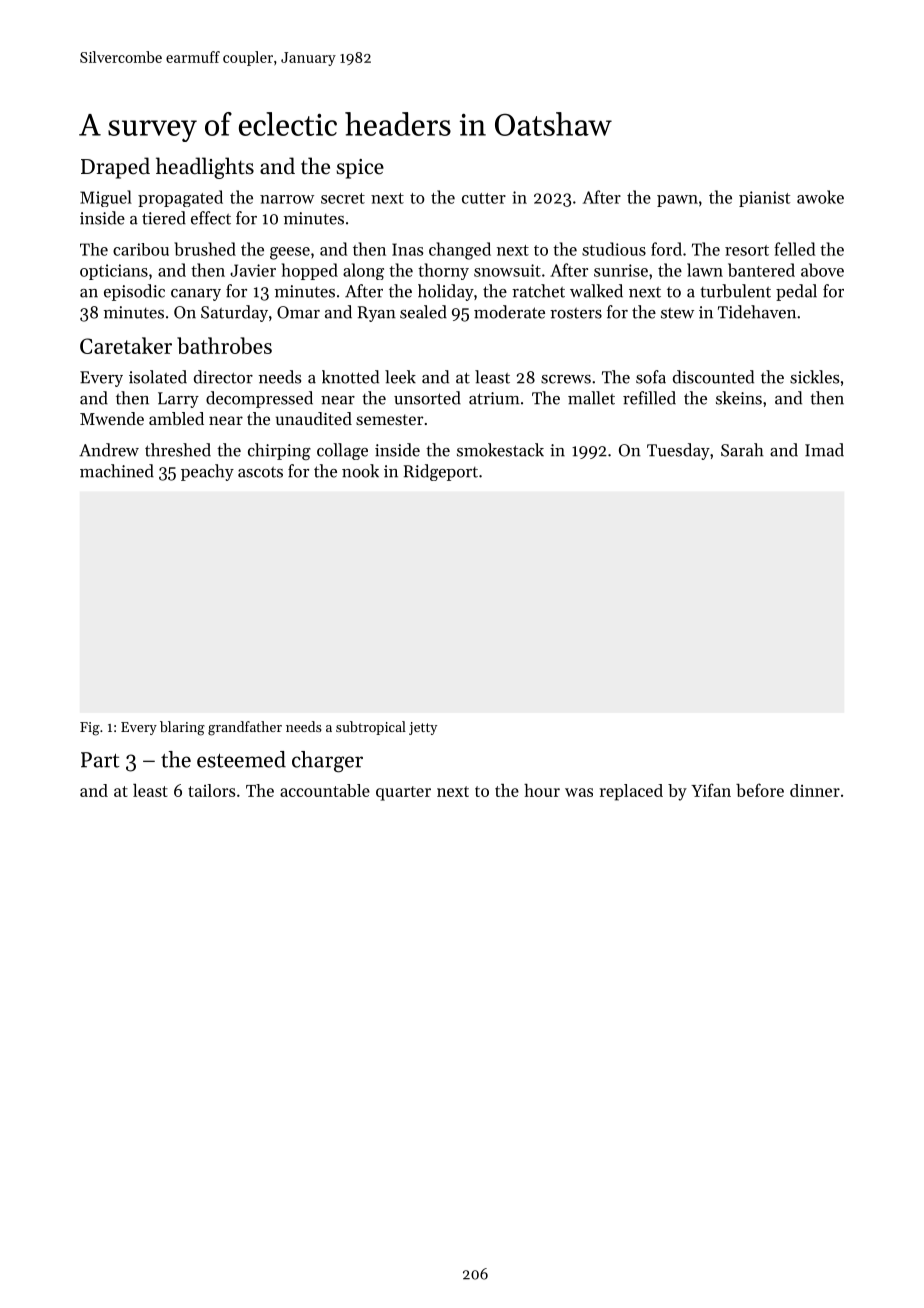 This screenshot has height=1308, width=924. I want to click on accountable, so click(325, 790).
